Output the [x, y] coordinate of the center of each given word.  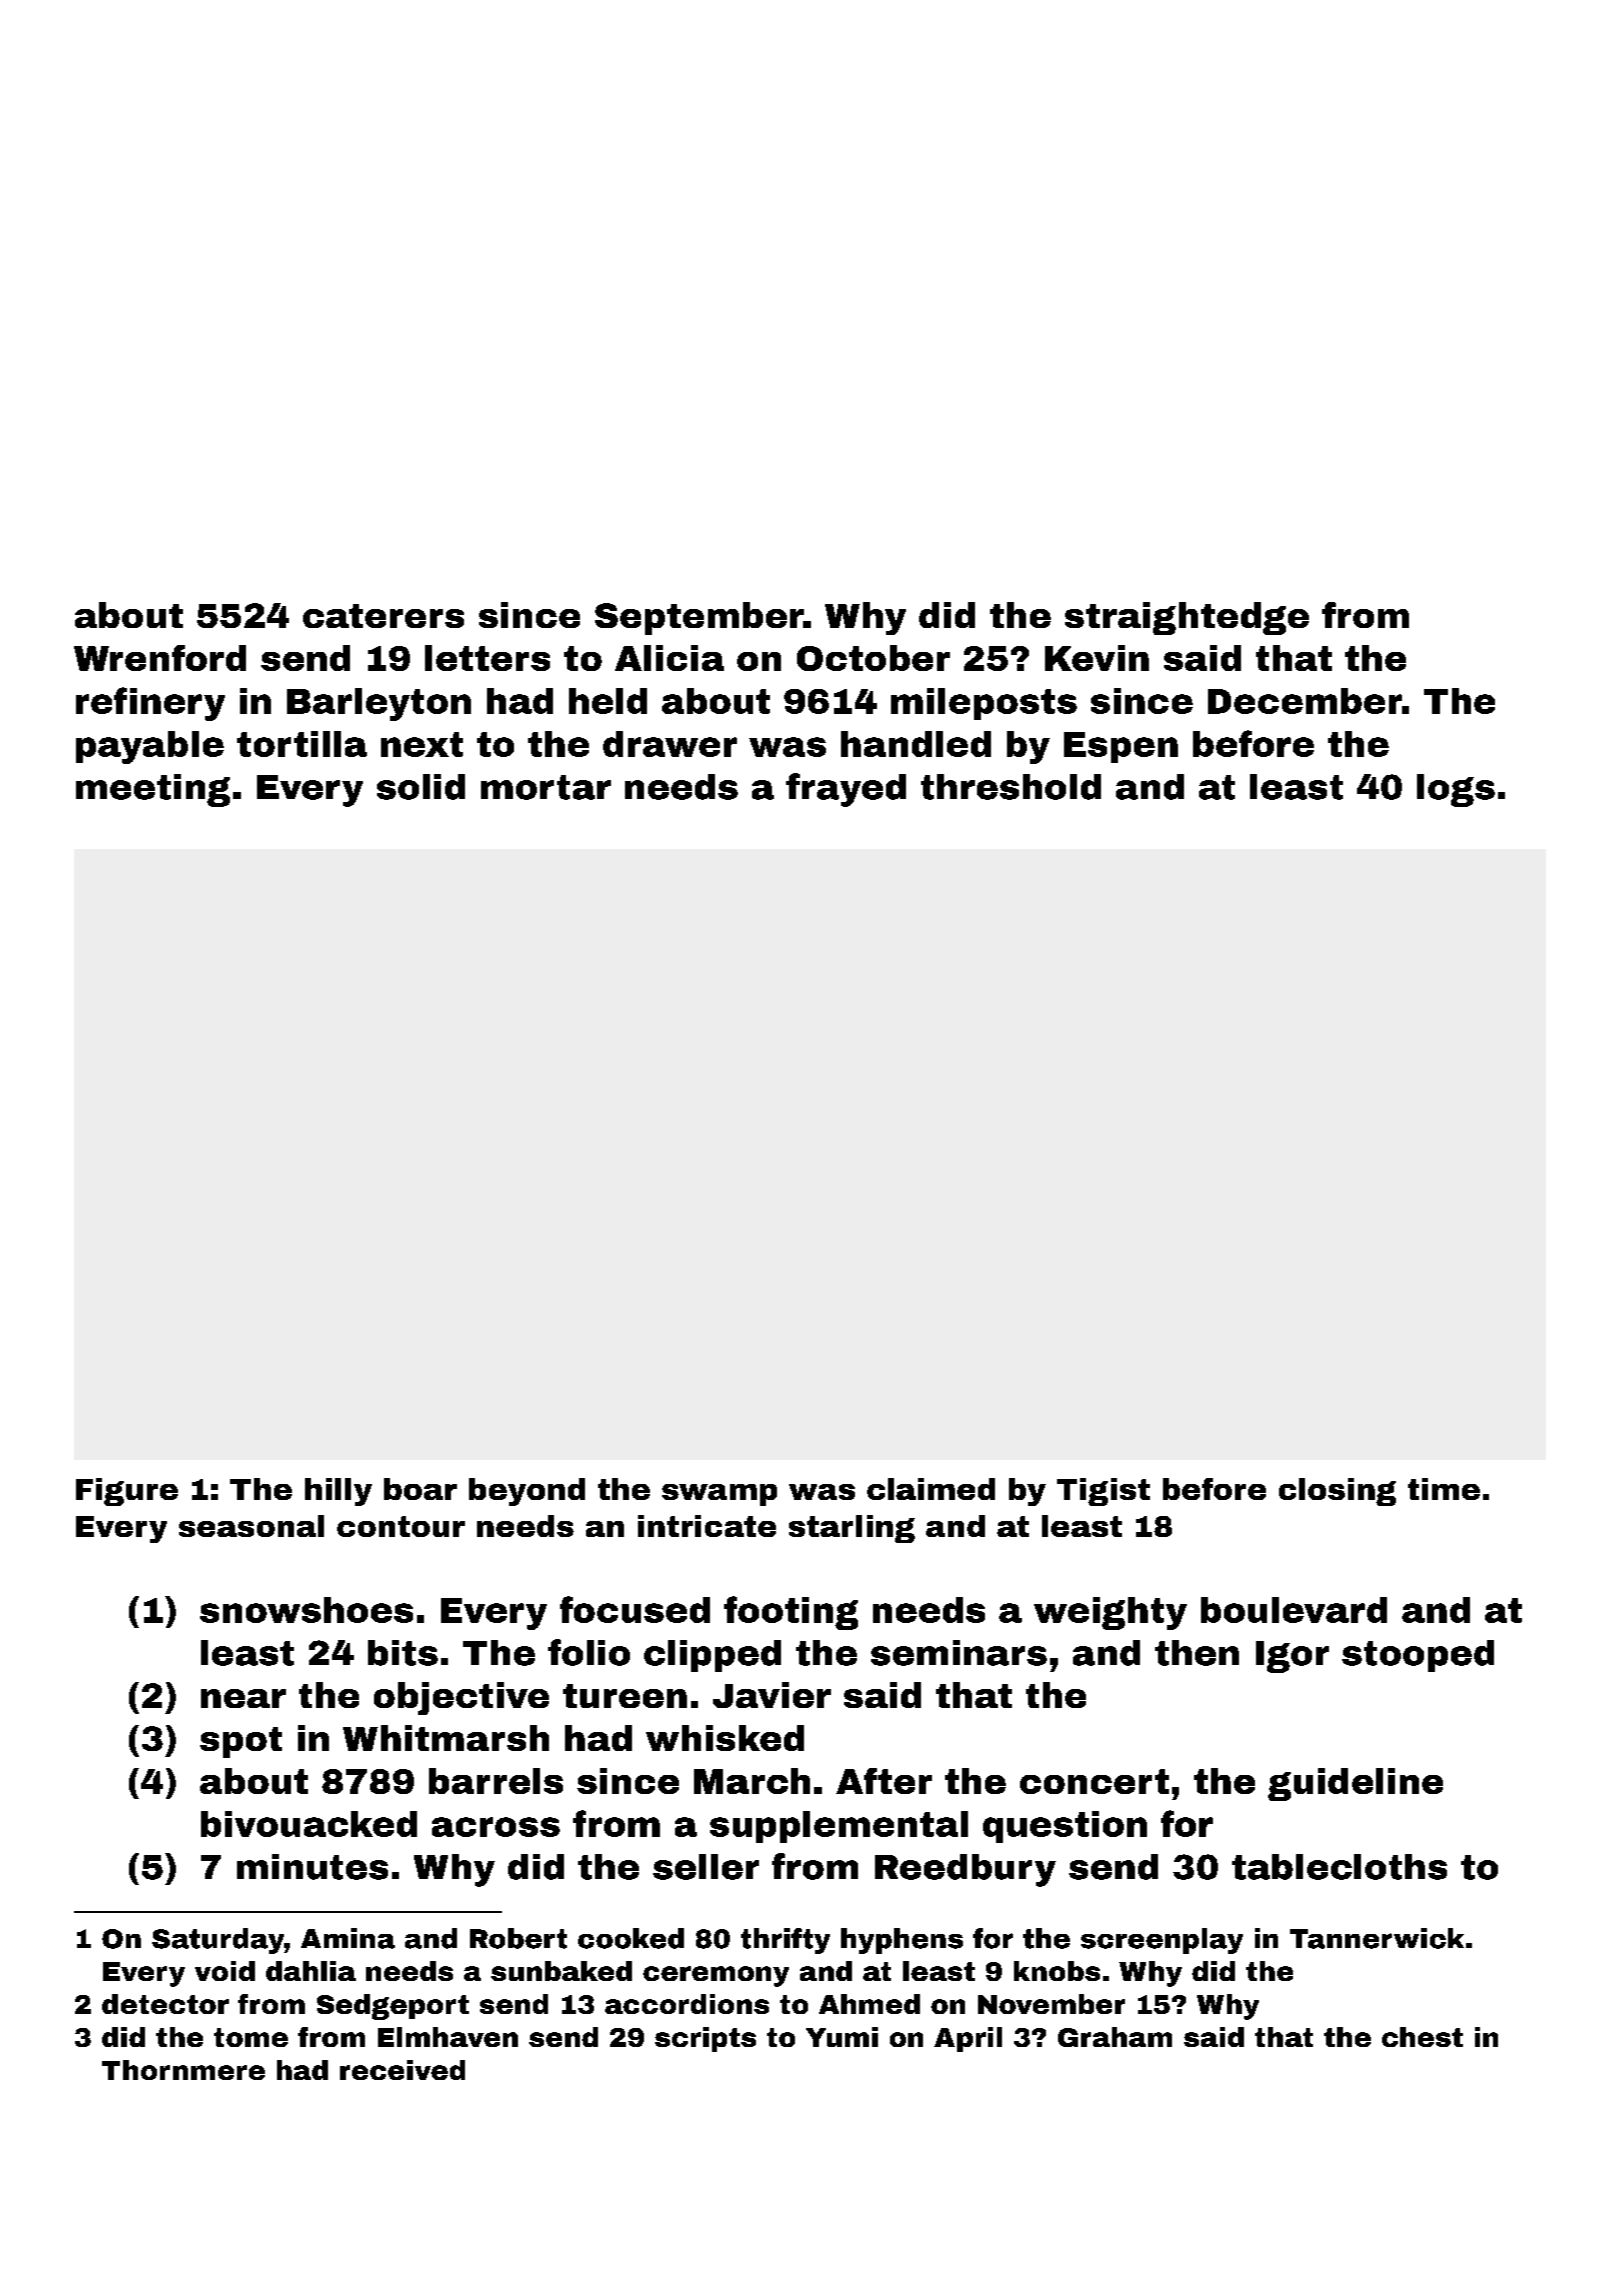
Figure [127, 1492]
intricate [707, 1526]
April [968, 2039]
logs [1456, 790]
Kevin [1097, 658]
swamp [719, 1495]
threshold [1011, 787]
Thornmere [183, 2070]
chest [1422, 2037]
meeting [153, 790]
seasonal [251, 1526]
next [422, 744]
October [873, 658]
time [1444, 1489]
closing [1337, 1492]
